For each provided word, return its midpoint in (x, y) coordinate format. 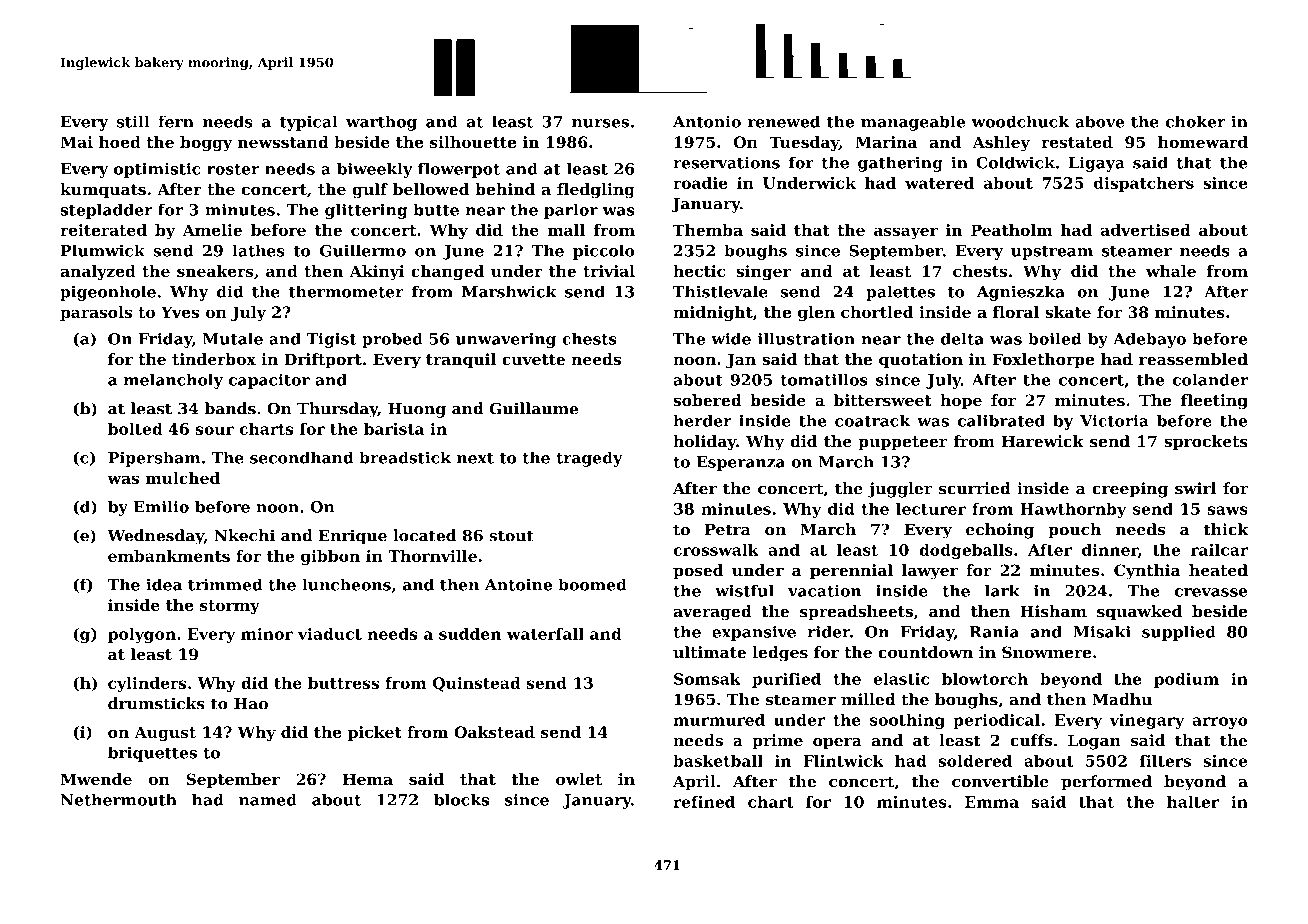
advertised (1146, 230)
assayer (906, 233)
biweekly (374, 170)
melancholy (173, 381)
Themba (708, 230)
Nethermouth (118, 799)
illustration (806, 338)
